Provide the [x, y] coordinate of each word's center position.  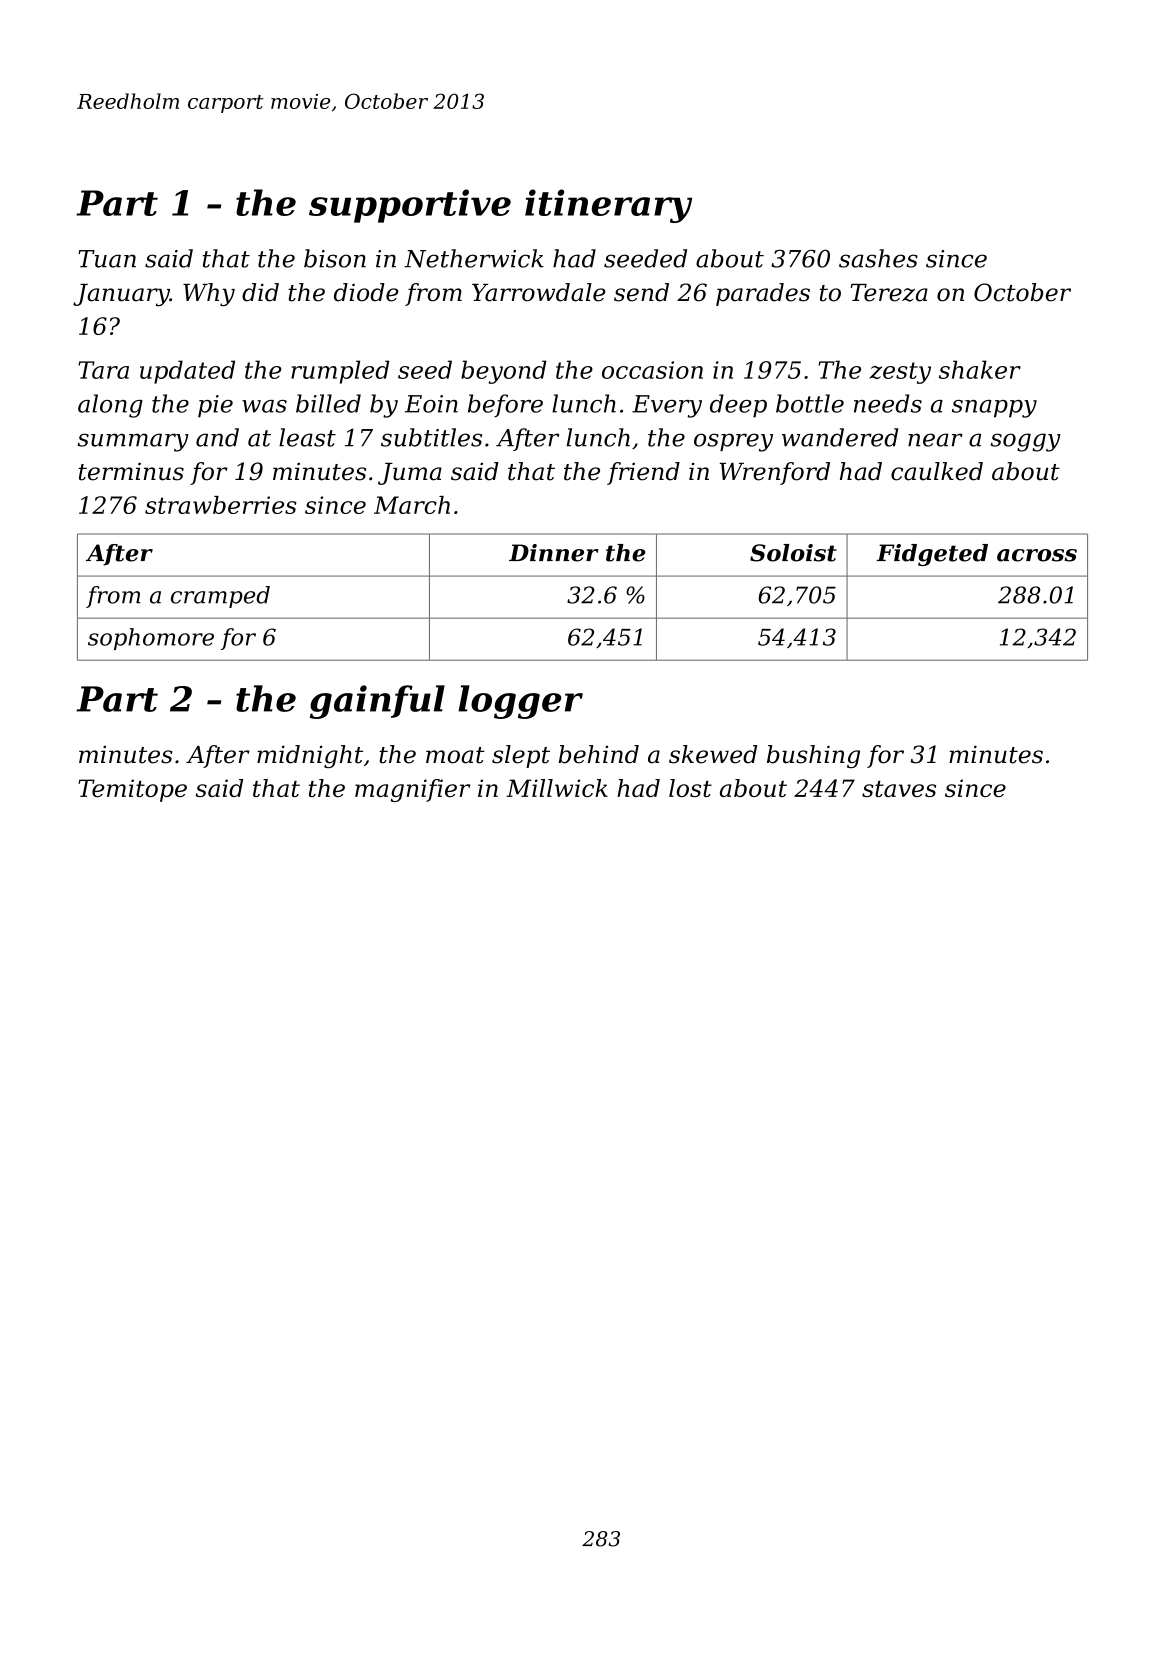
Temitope [132, 790]
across [1037, 555]
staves [899, 789]
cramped [220, 597]
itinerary [608, 206]
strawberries [221, 505]
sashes [878, 258]
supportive [410, 206]
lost [690, 788]
